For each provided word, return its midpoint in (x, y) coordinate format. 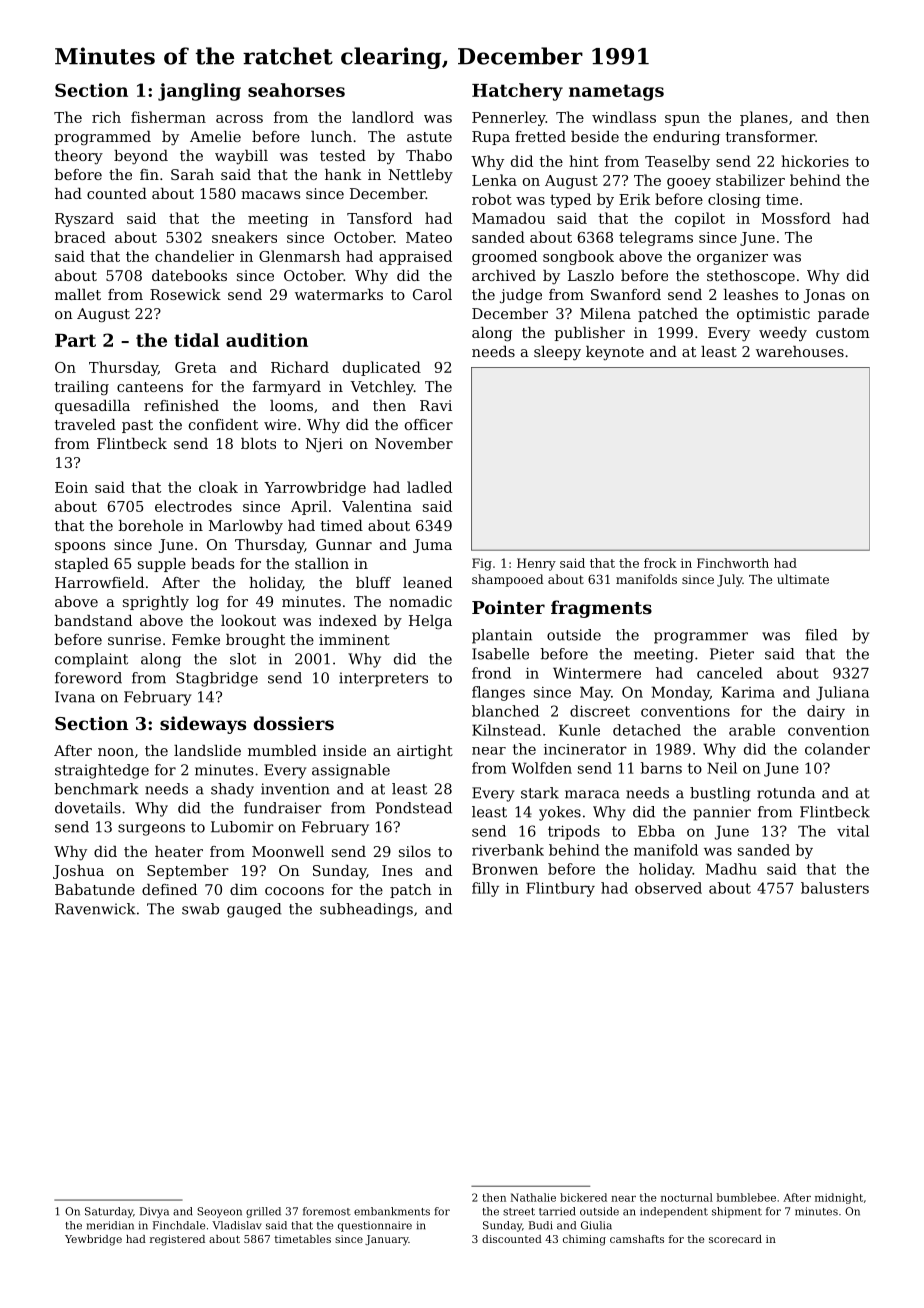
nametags (616, 92)
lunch (331, 136)
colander (837, 749)
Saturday (109, 1212)
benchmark (96, 789)
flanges (498, 693)
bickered (583, 1197)
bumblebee (746, 1197)
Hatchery (517, 92)
